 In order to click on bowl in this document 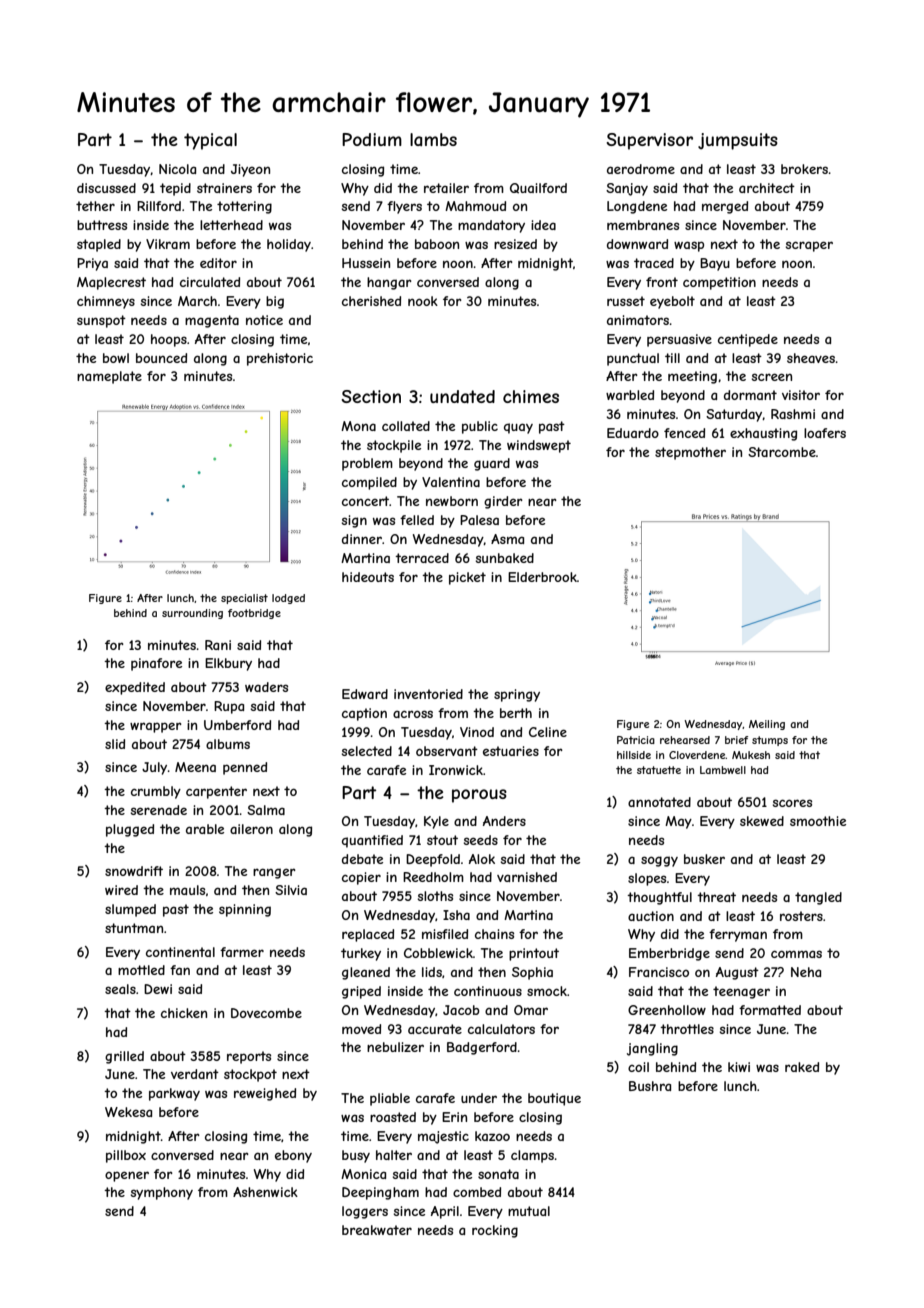, I will do `click(116, 358)`.
